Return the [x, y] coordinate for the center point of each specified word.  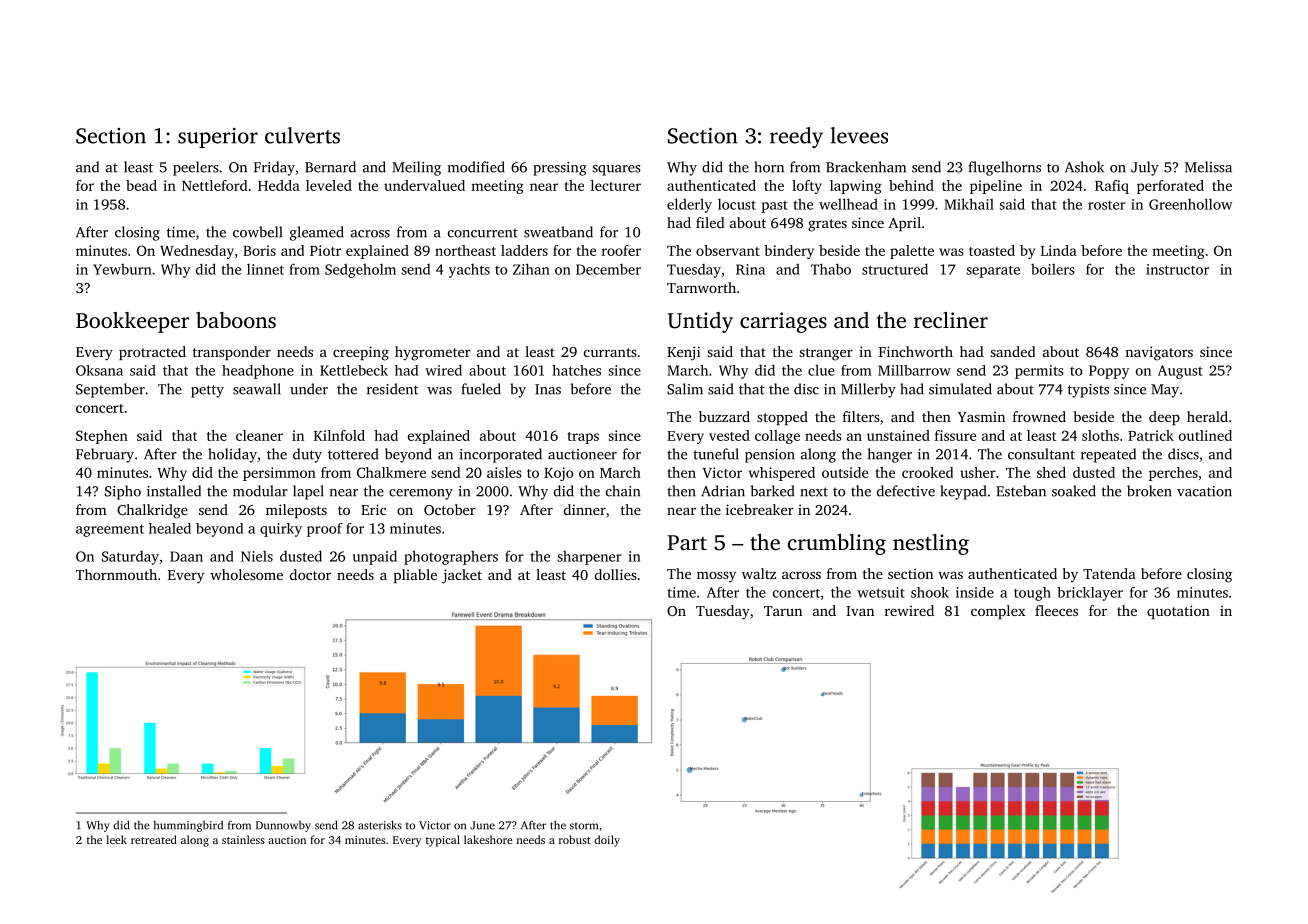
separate [993, 271]
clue [821, 370]
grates [827, 225]
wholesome [246, 574]
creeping [361, 353]
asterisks [380, 825]
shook [930, 592]
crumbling [837, 544]
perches [1173, 474]
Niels [257, 556]
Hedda [279, 185]
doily [607, 841]
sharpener [589, 557]
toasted [992, 250]
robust [575, 839]
